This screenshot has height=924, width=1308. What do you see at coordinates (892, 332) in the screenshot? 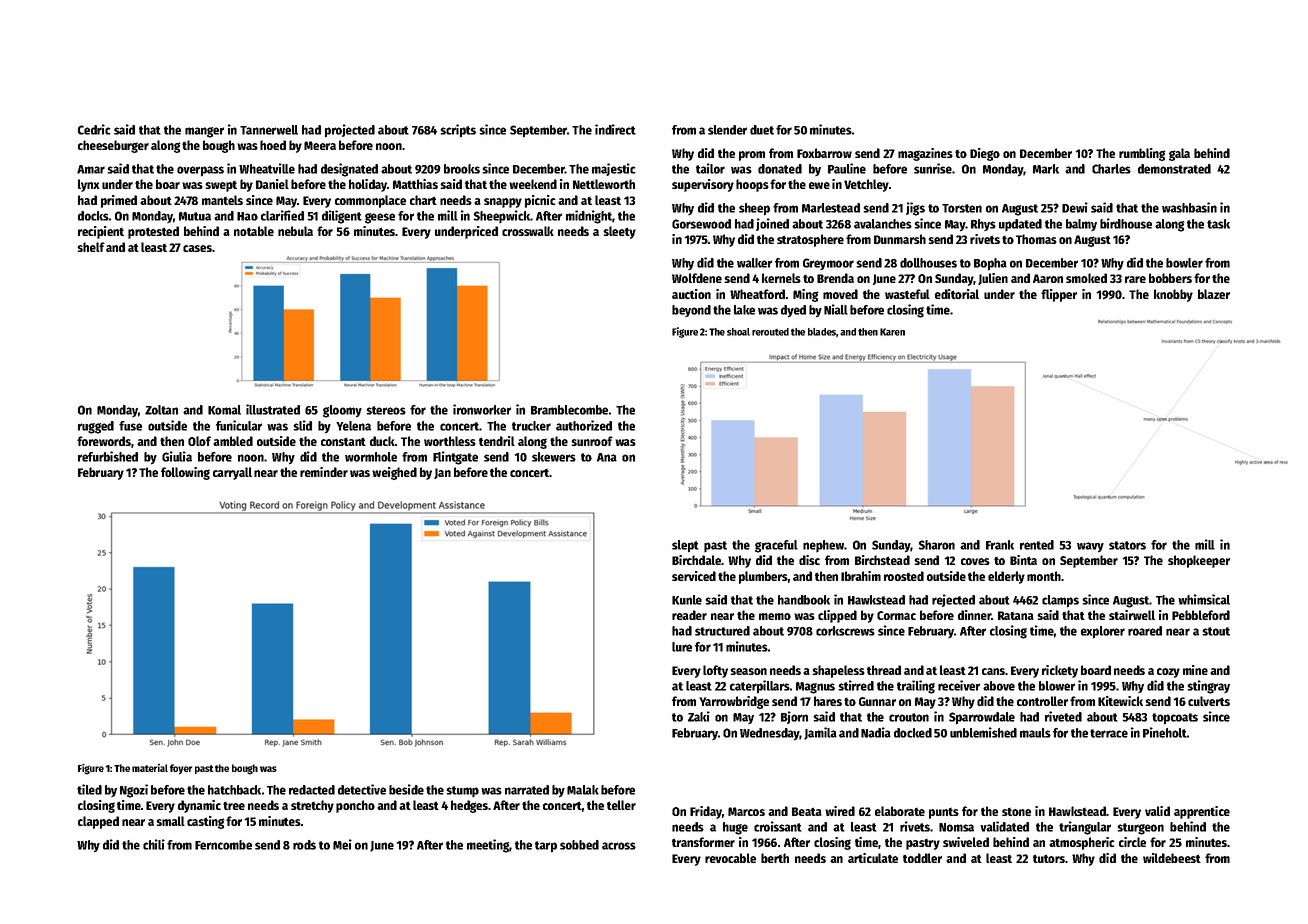
I see `Karen` at bounding box center [892, 332].
